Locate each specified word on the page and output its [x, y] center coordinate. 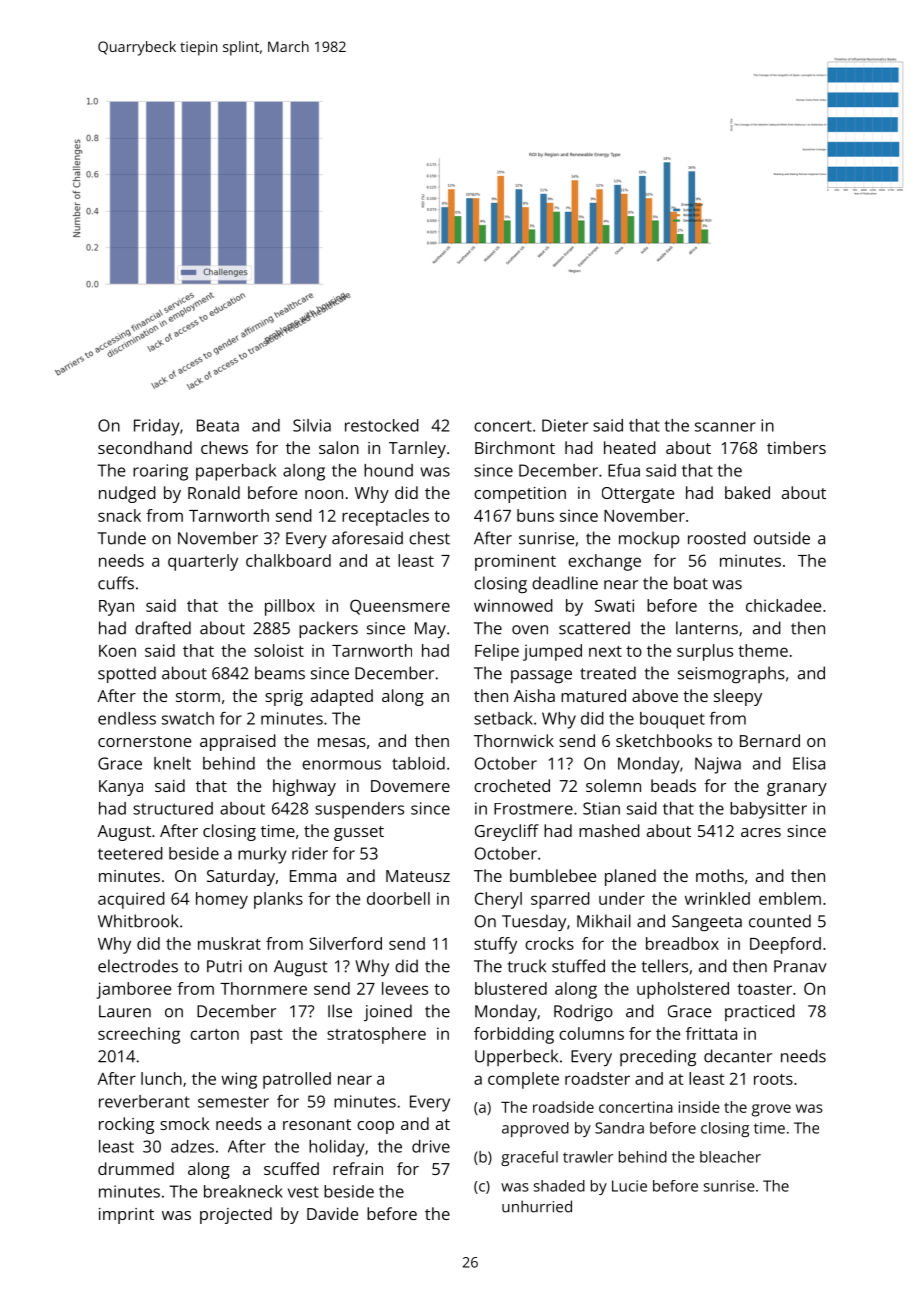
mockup [649, 539]
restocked [382, 425]
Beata [218, 425]
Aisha [534, 695]
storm [198, 696]
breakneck [243, 1191]
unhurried [537, 1206]
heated [630, 447]
